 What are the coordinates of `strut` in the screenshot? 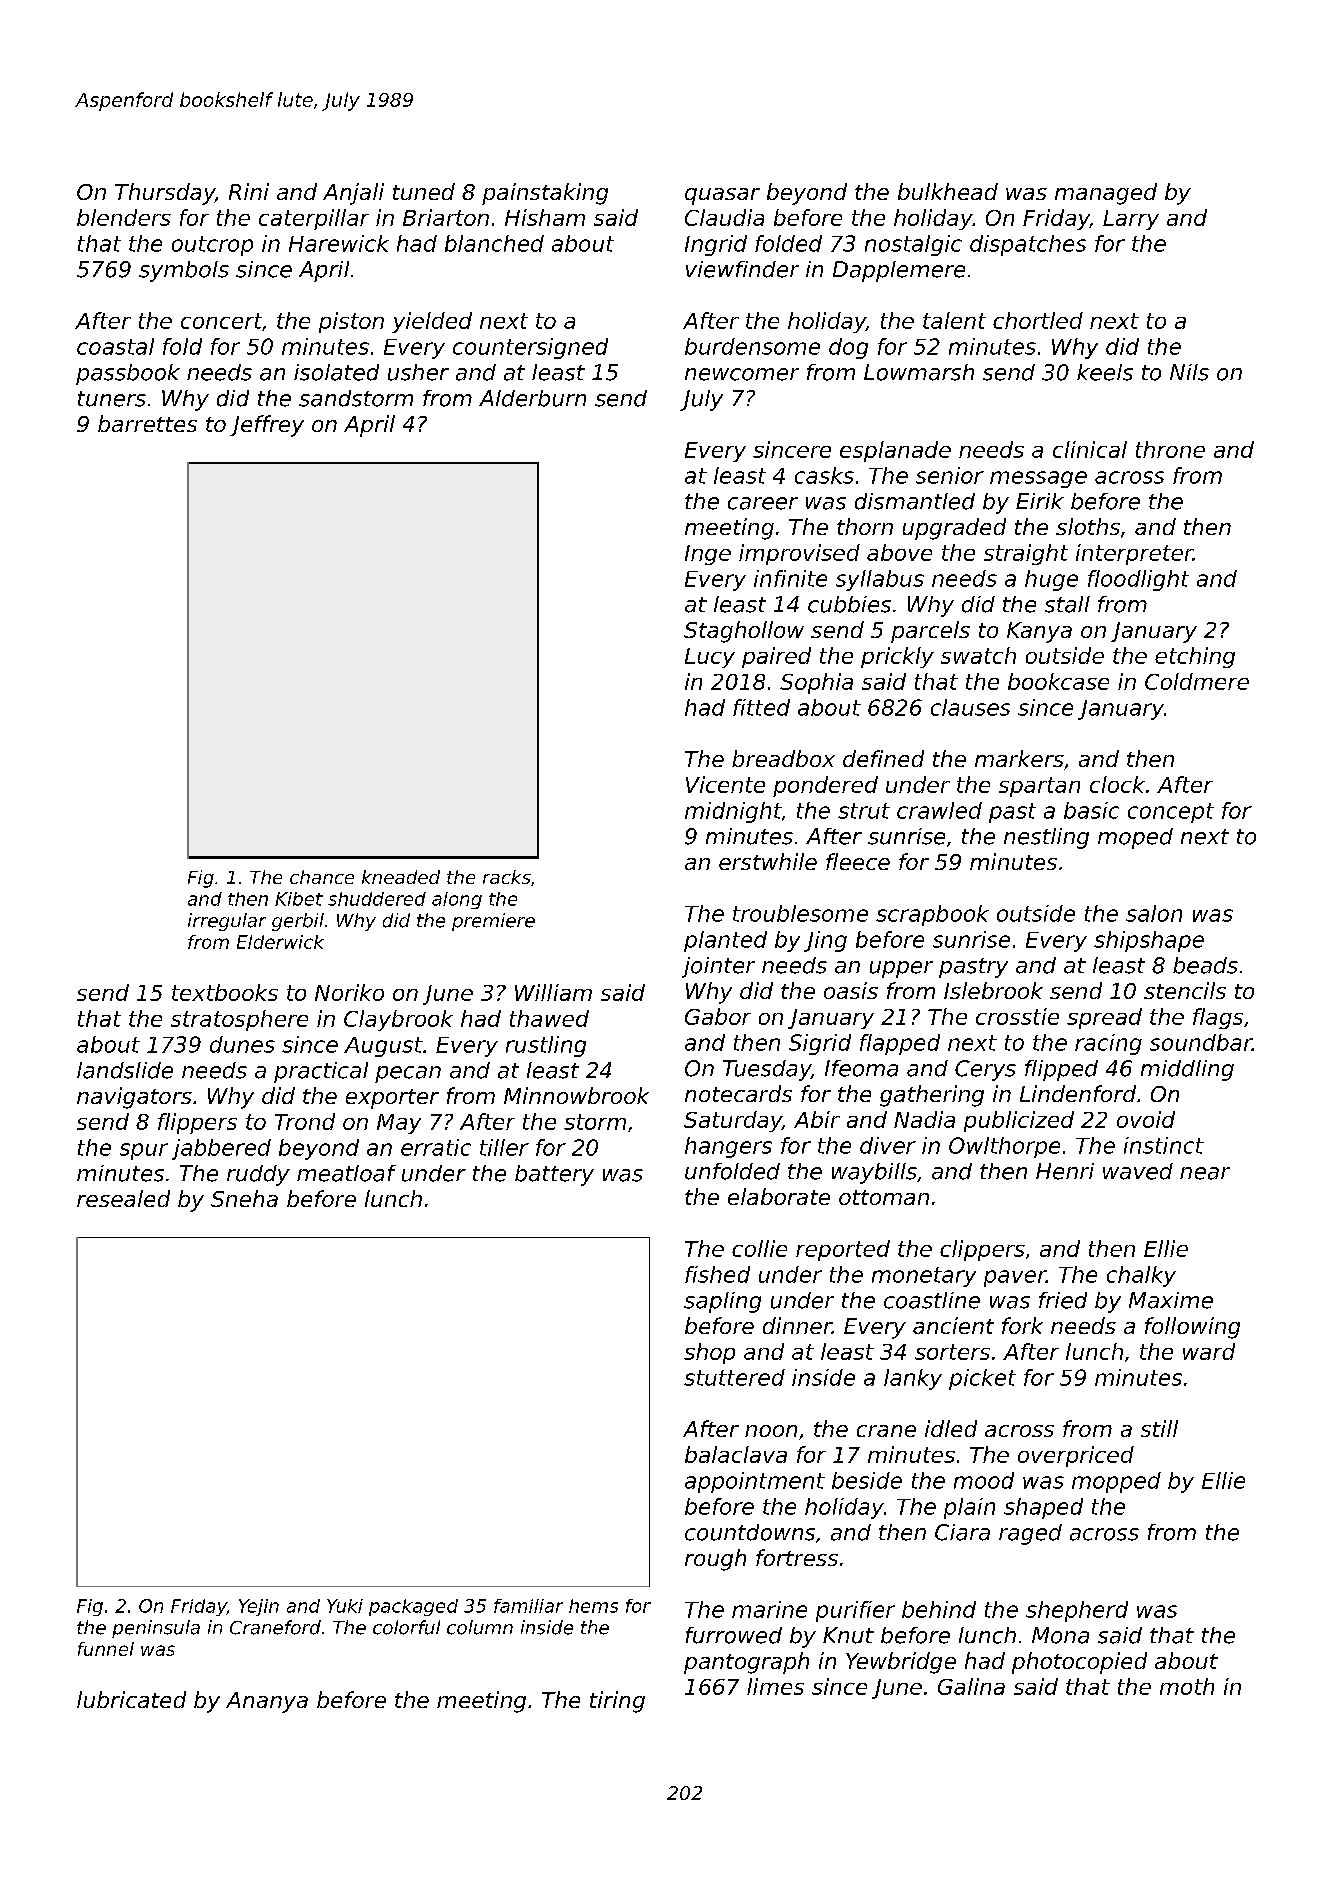 It's located at (864, 811).
